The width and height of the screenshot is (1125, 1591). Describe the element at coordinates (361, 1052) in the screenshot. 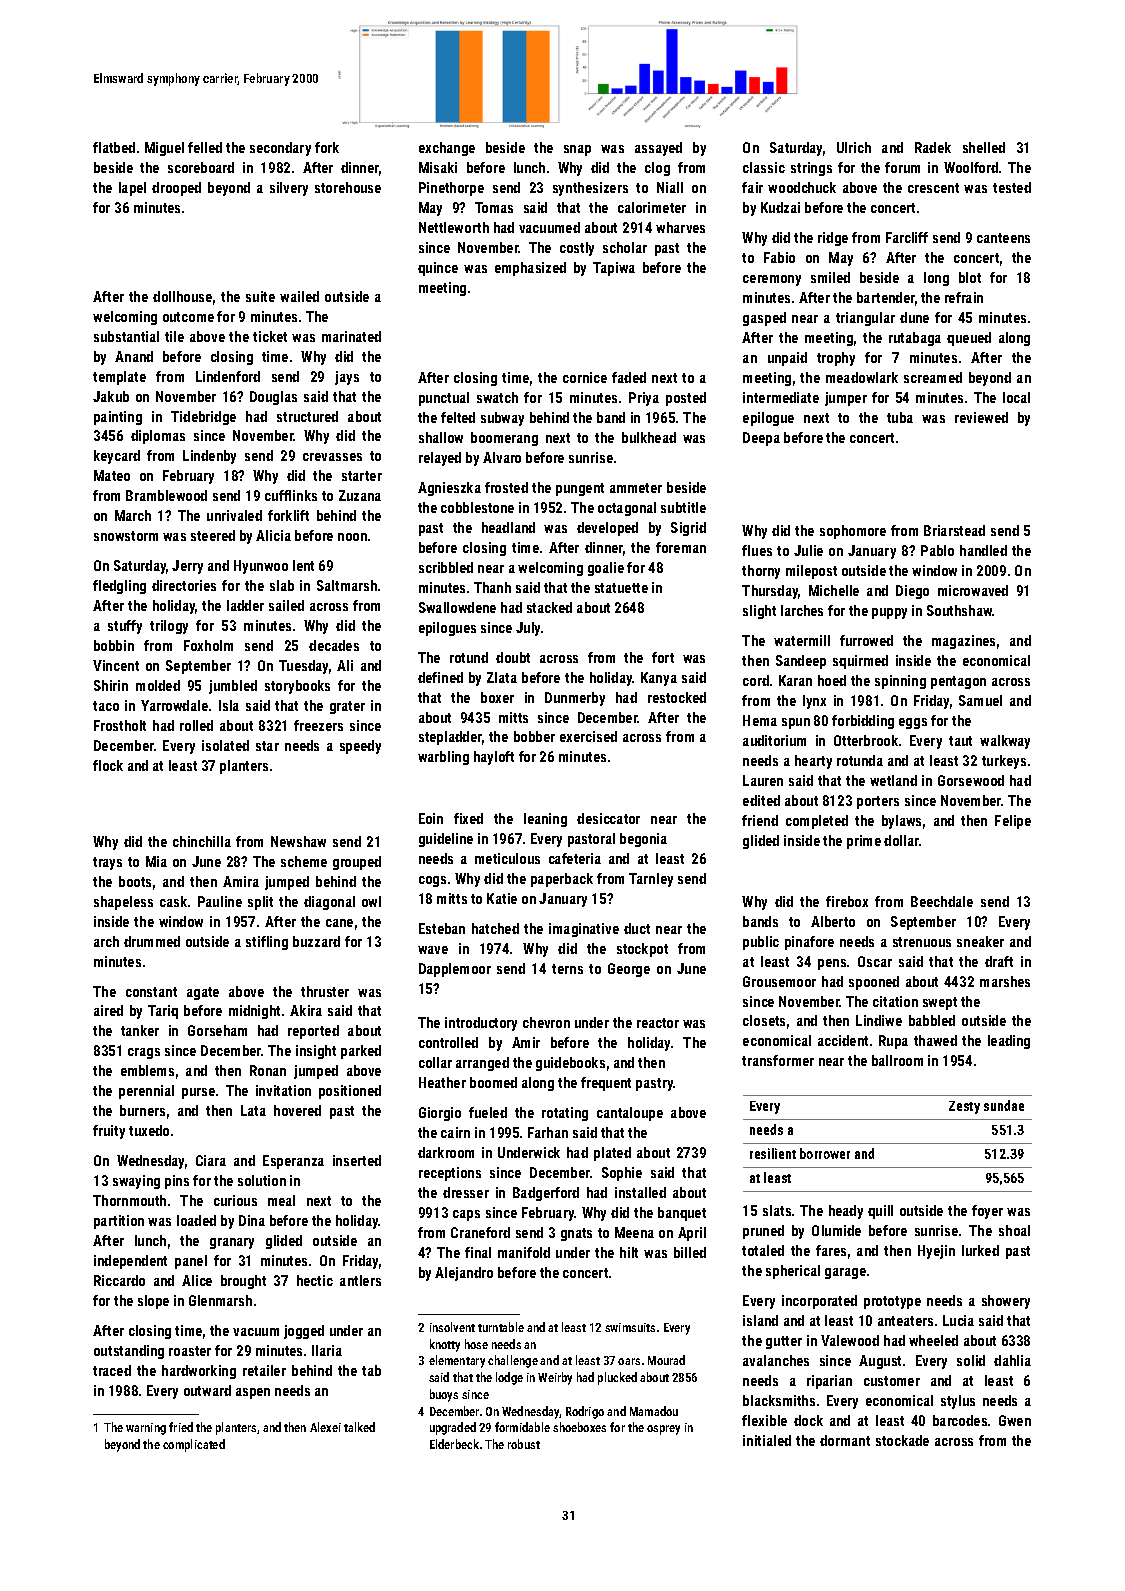

I see `parked` at that location.
